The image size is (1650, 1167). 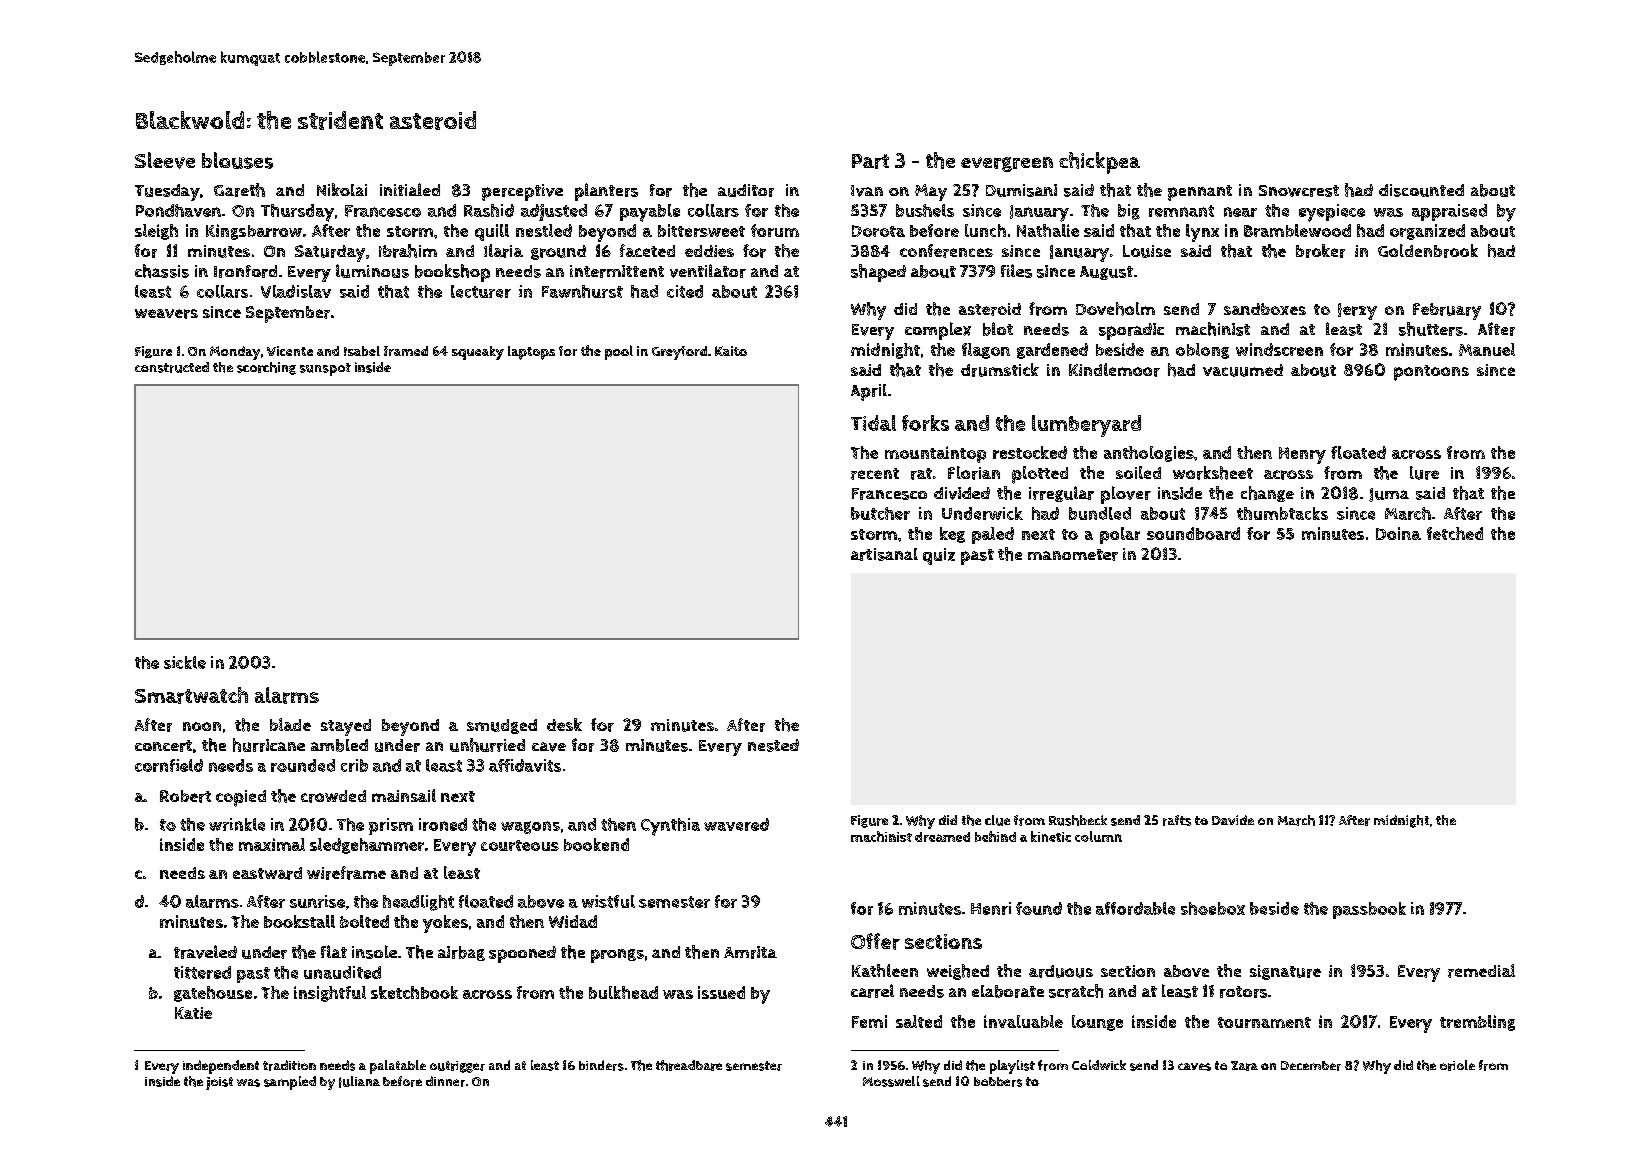 What do you see at coordinates (325, 369) in the screenshot?
I see `sunspot` at bounding box center [325, 369].
